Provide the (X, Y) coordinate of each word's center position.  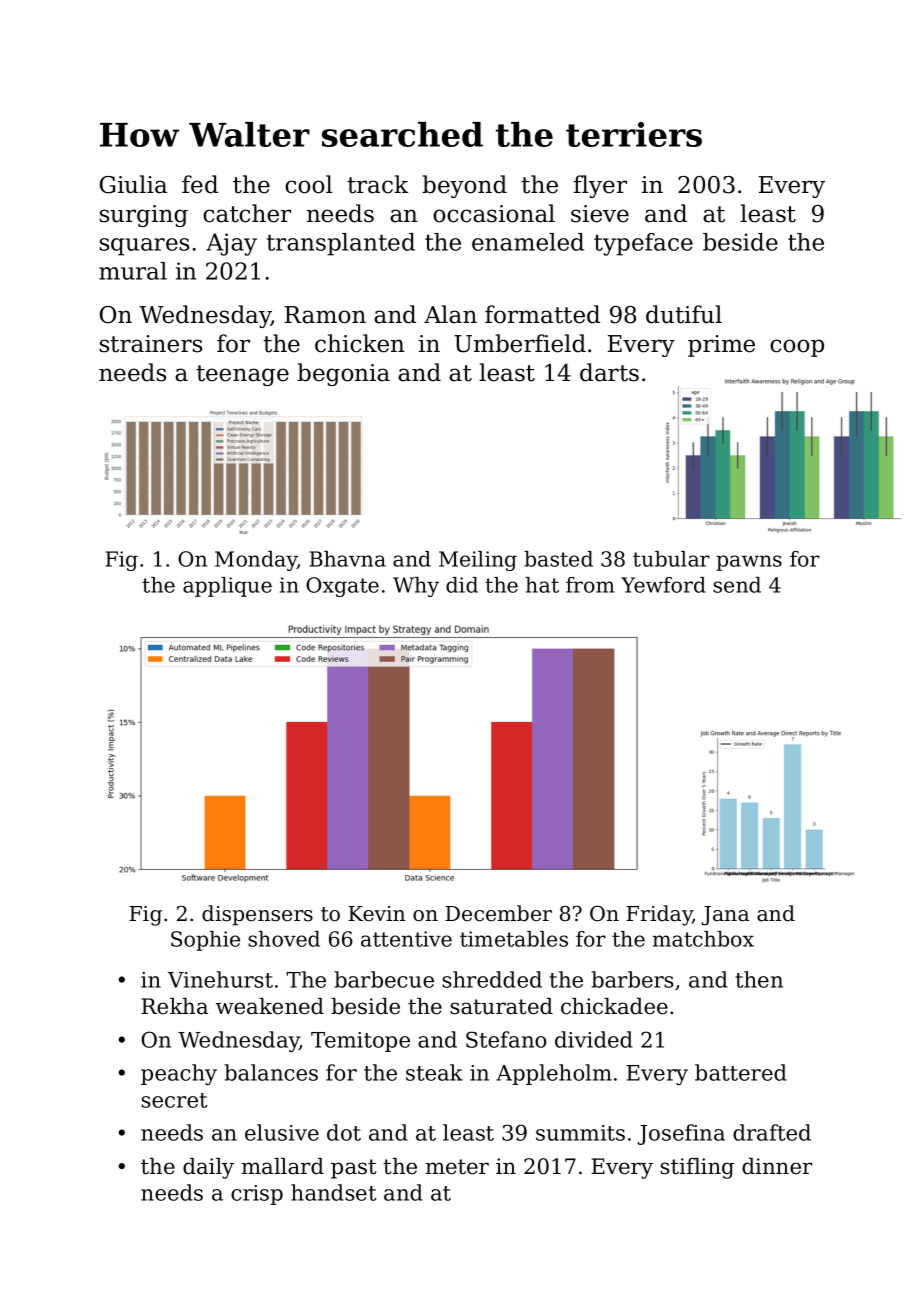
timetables (514, 939)
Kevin (376, 914)
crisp (257, 1195)
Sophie (205, 941)
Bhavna (348, 559)
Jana (725, 916)
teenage (242, 375)
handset (334, 1192)
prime (721, 346)
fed (200, 184)
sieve (600, 214)
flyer (600, 186)
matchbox (703, 939)
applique (227, 587)
